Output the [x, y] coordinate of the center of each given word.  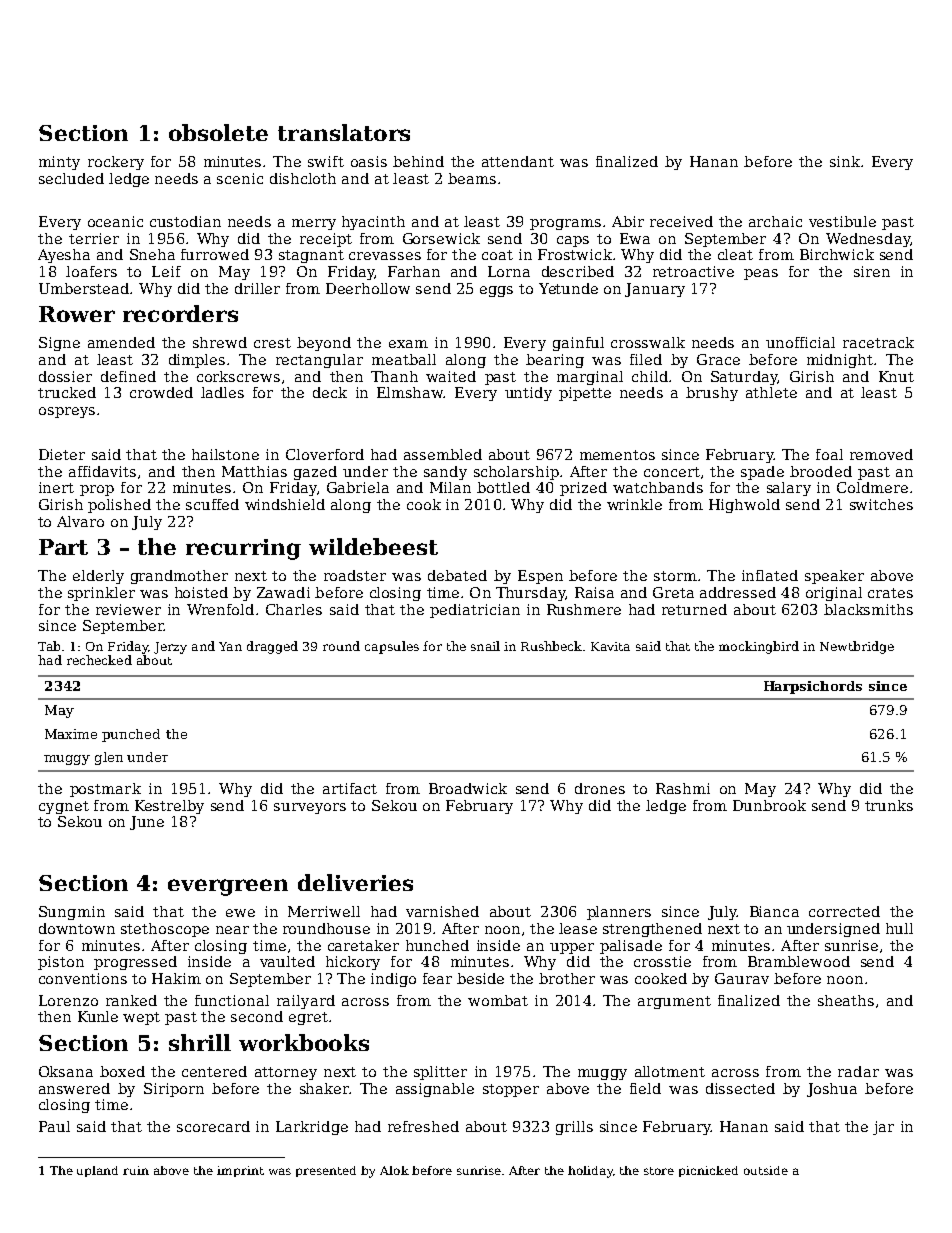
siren [872, 271]
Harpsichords [813, 687]
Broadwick [468, 788]
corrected [844, 911]
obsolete [218, 132]
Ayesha [64, 256]
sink [845, 161]
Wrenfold [220, 609]
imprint [240, 1171]
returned [694, 609]
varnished [442, 911]
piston [61, 963]
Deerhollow [368, 288]
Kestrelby [169, 807]
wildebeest [373, 546]
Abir [628, 221]
